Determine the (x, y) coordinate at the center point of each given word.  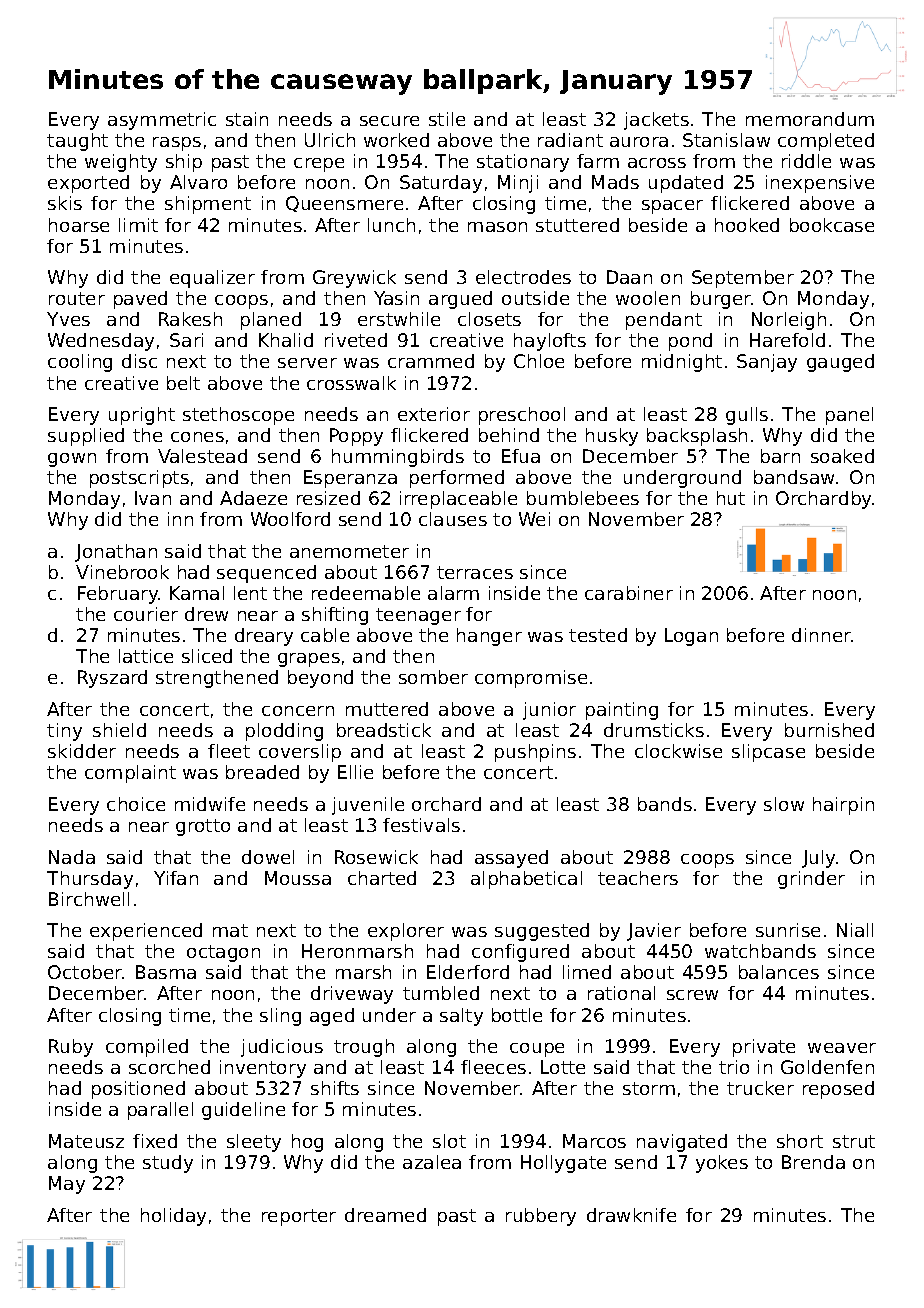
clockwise (678, 751)
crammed (431, 361)
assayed (511, 859)
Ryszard (112, 679)
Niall (855, 930)
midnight (682, 363)
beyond (320, 679)
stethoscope (238, 416)
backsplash (697, 437)
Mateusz (86, 1141)
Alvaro (198, 182)
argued (460, 300)
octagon (223, 953)
